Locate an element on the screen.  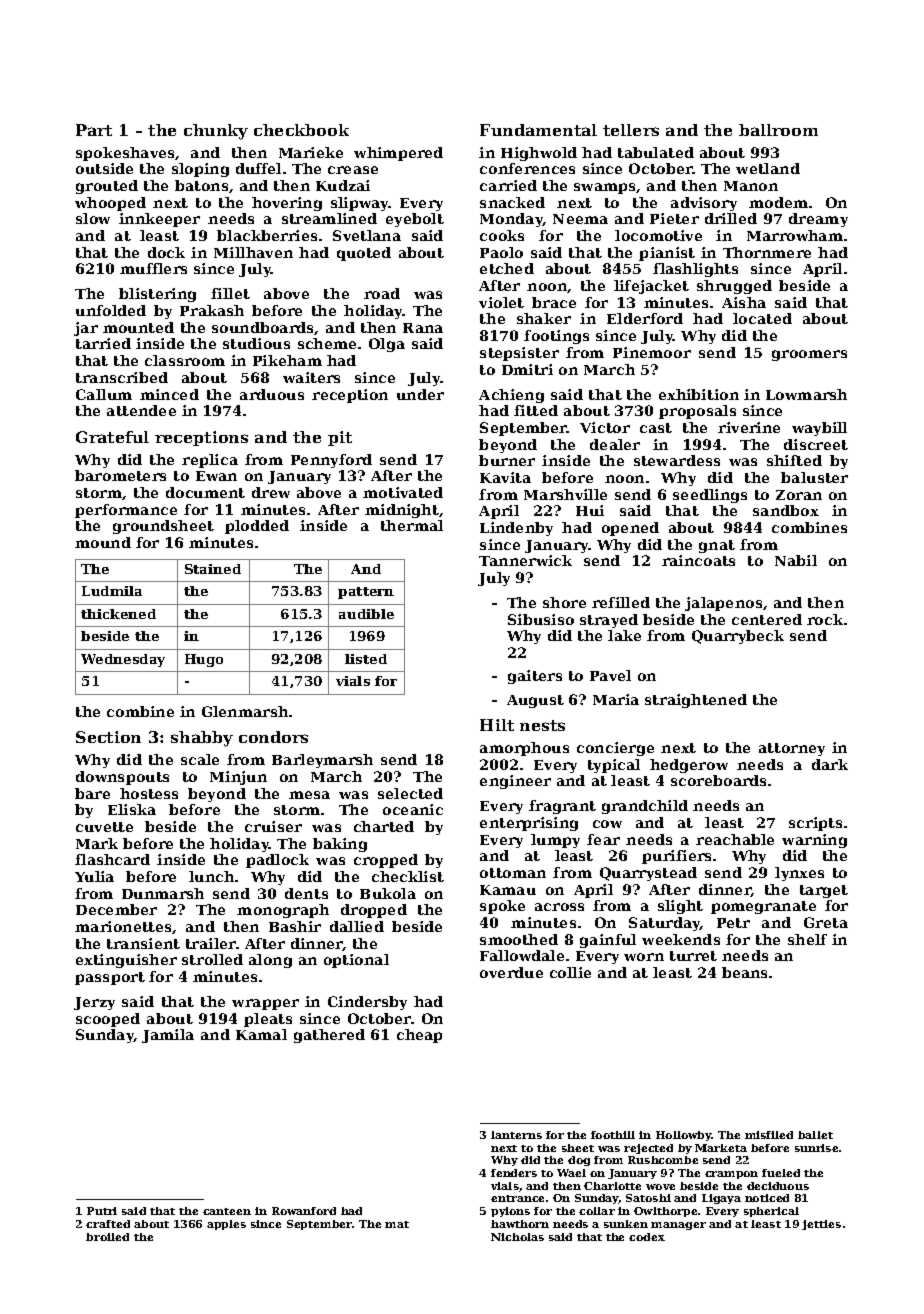
Hugo is located at coordinates (204, 660).
